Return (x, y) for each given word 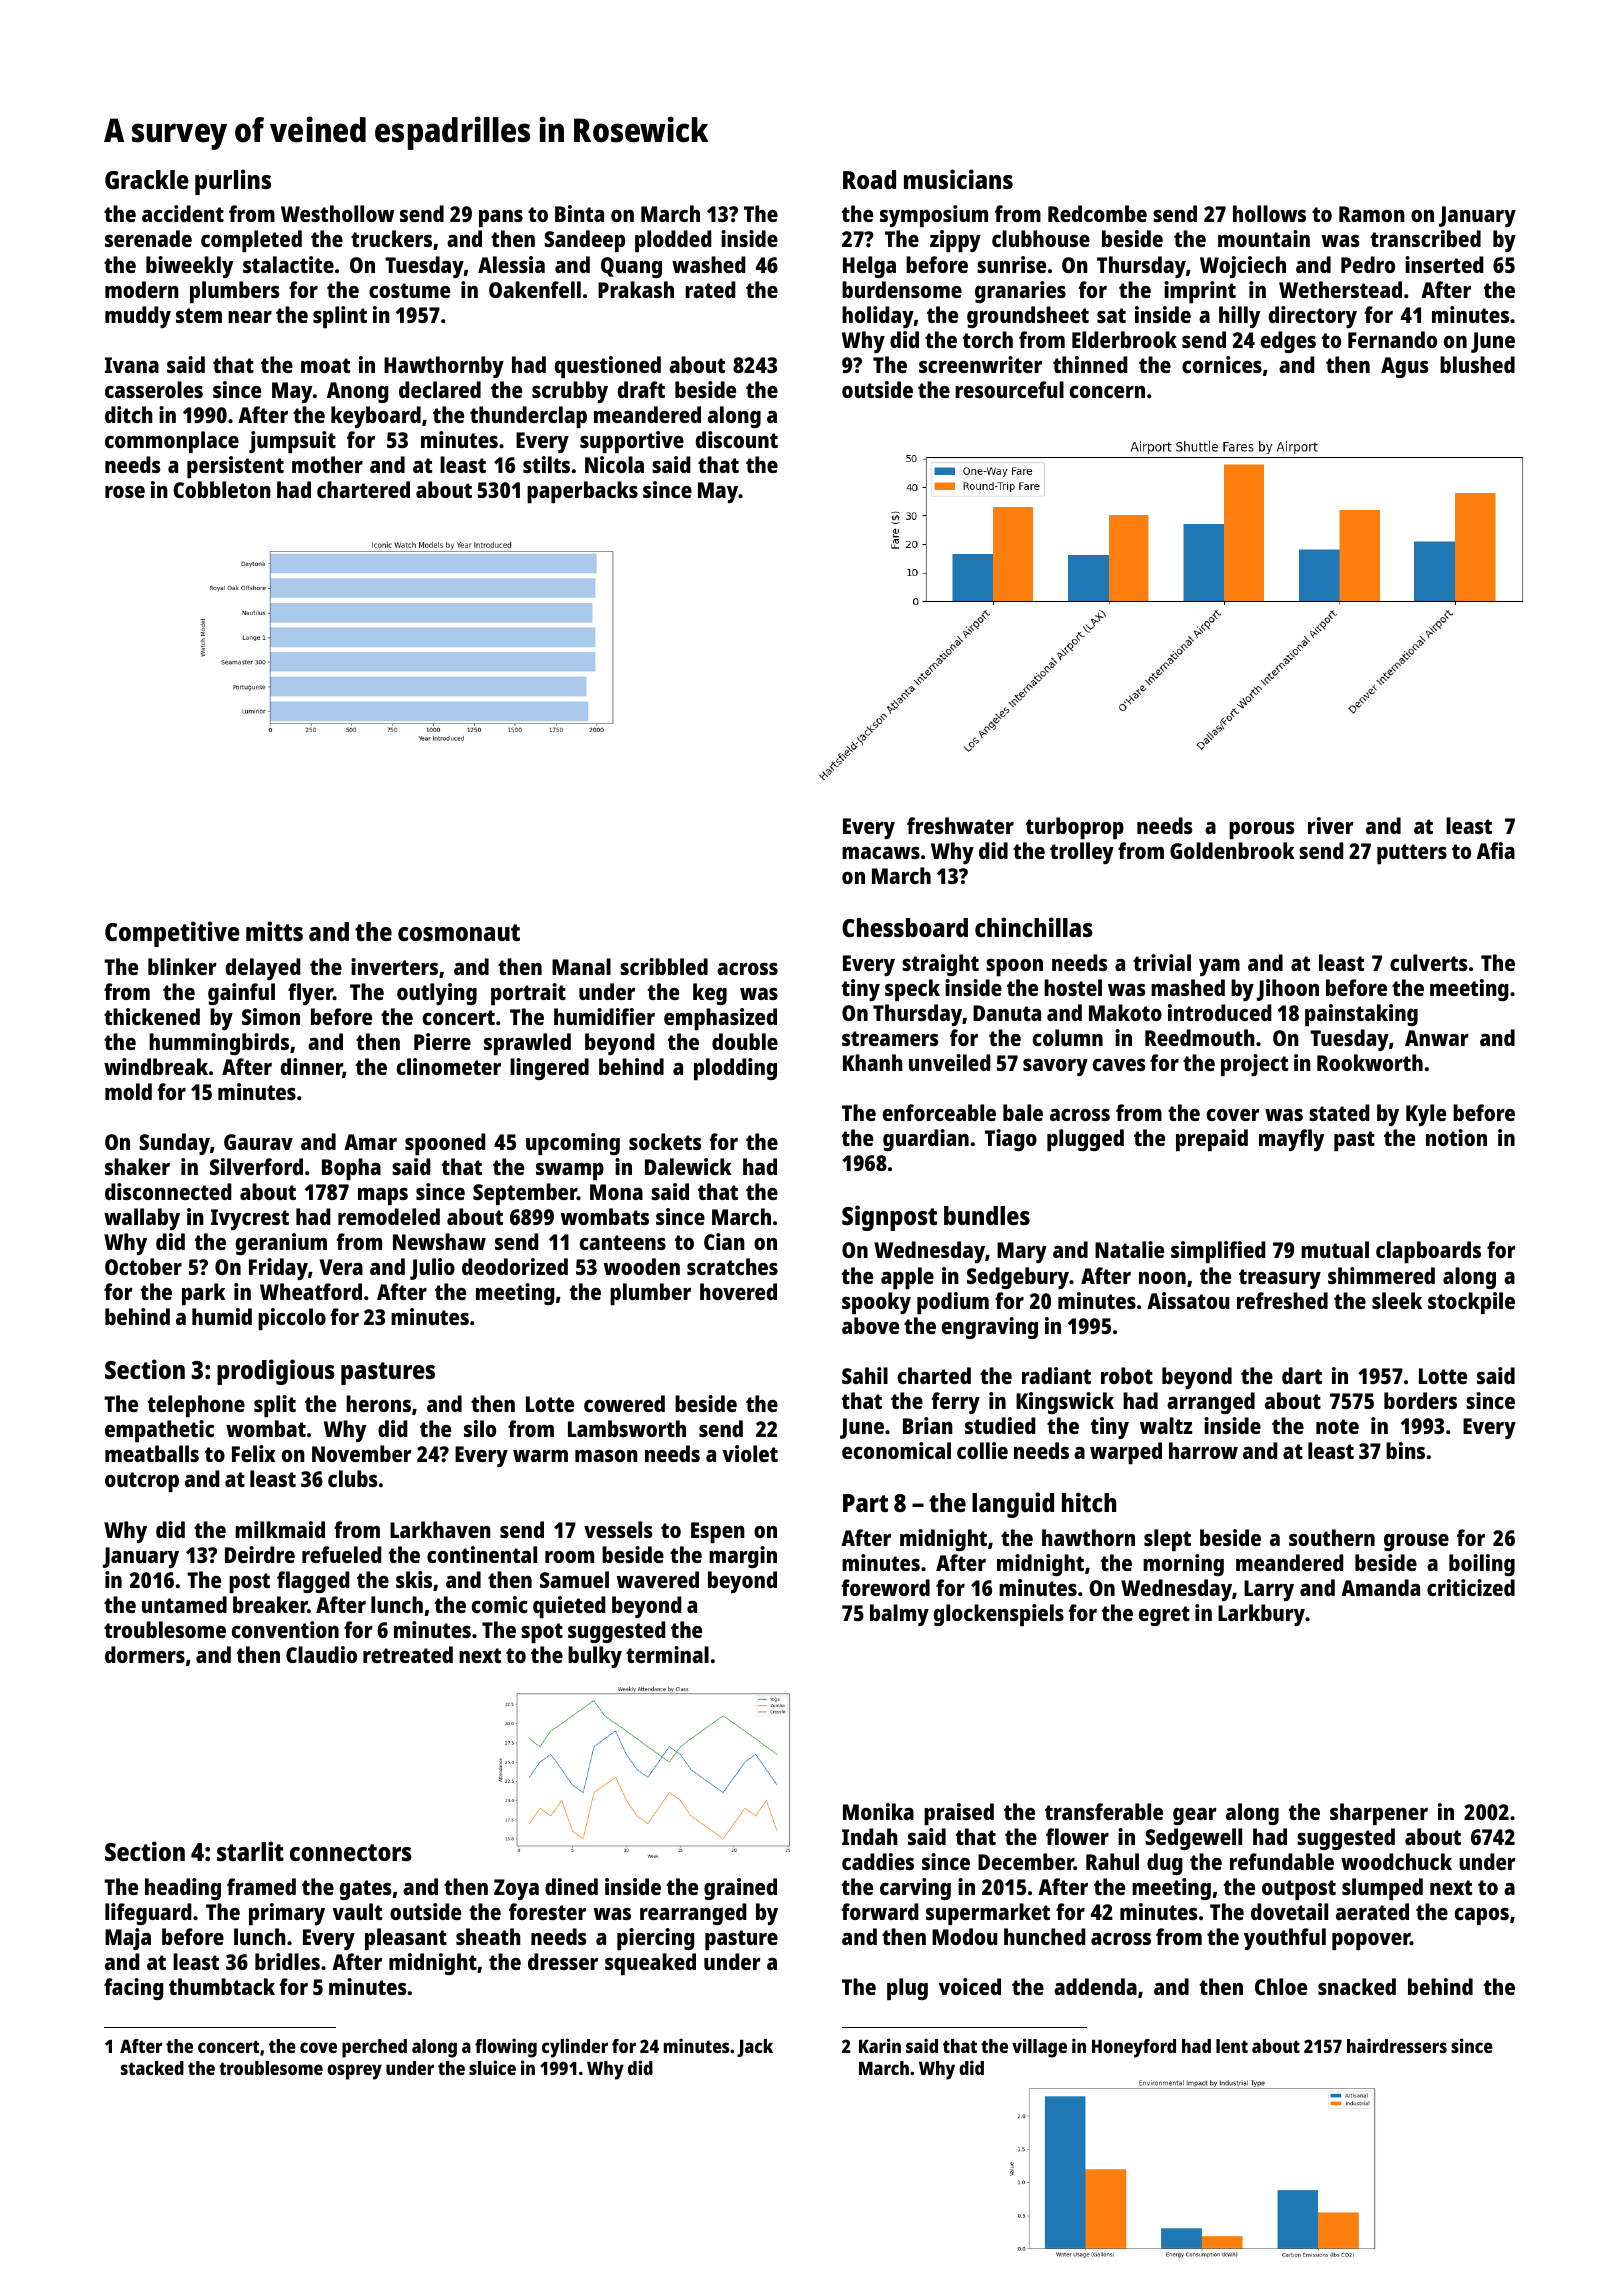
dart (1302, 1375)
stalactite (288, 264)
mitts (274, 931)
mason (606, 1456)
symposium (934, 216)
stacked (152, 2068)
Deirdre (260, 1554)
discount (737, 439)
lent (1232, 2046)
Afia (1496, 850)
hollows (1269, 213)
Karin (880, 2045)
